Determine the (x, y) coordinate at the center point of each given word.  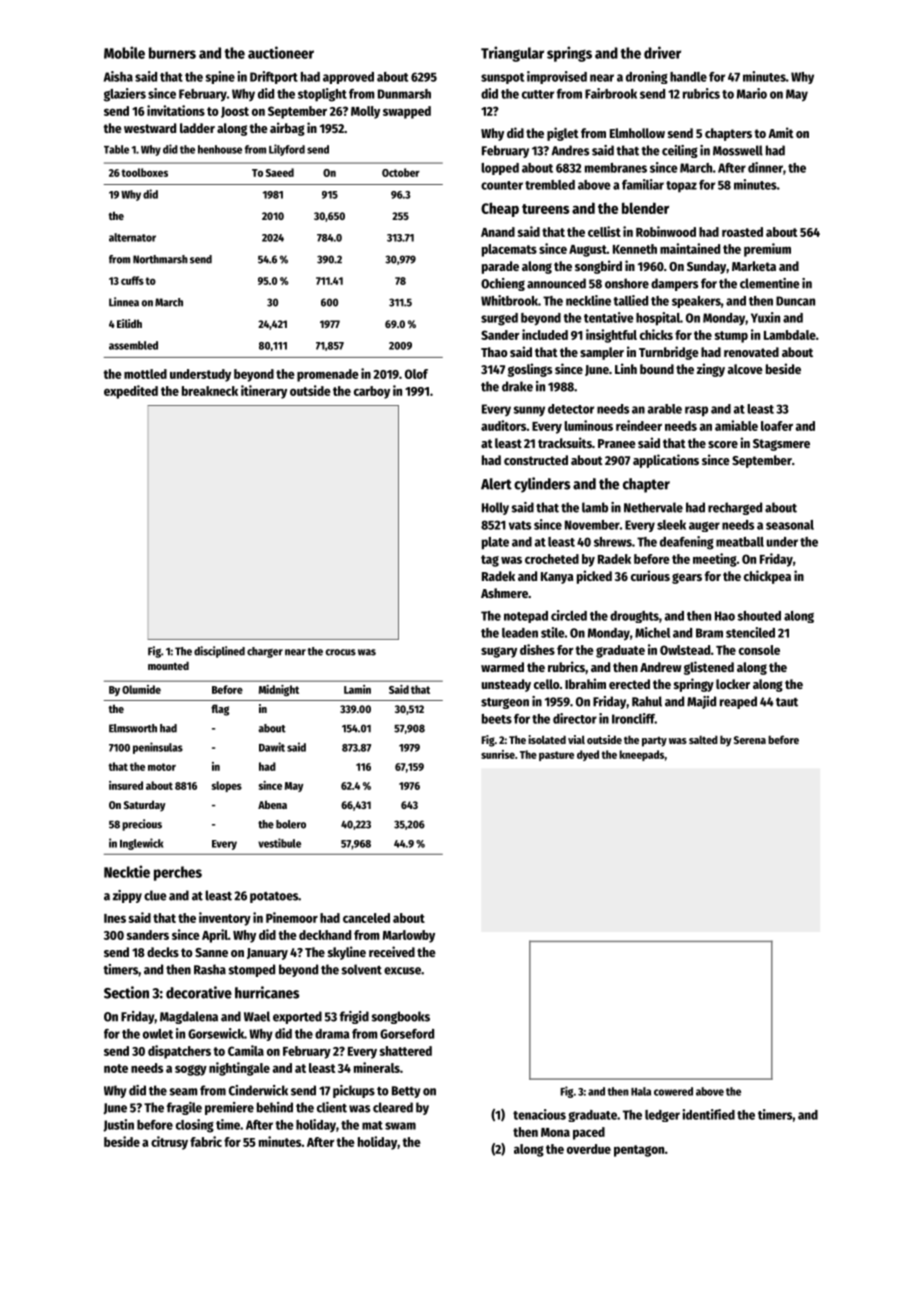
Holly (495, 508)
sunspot (502, 78)
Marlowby (409, 936)
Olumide (141, 689)
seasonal (790, 525)
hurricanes (267, 992)
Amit (781, 132)
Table (116, 149)
